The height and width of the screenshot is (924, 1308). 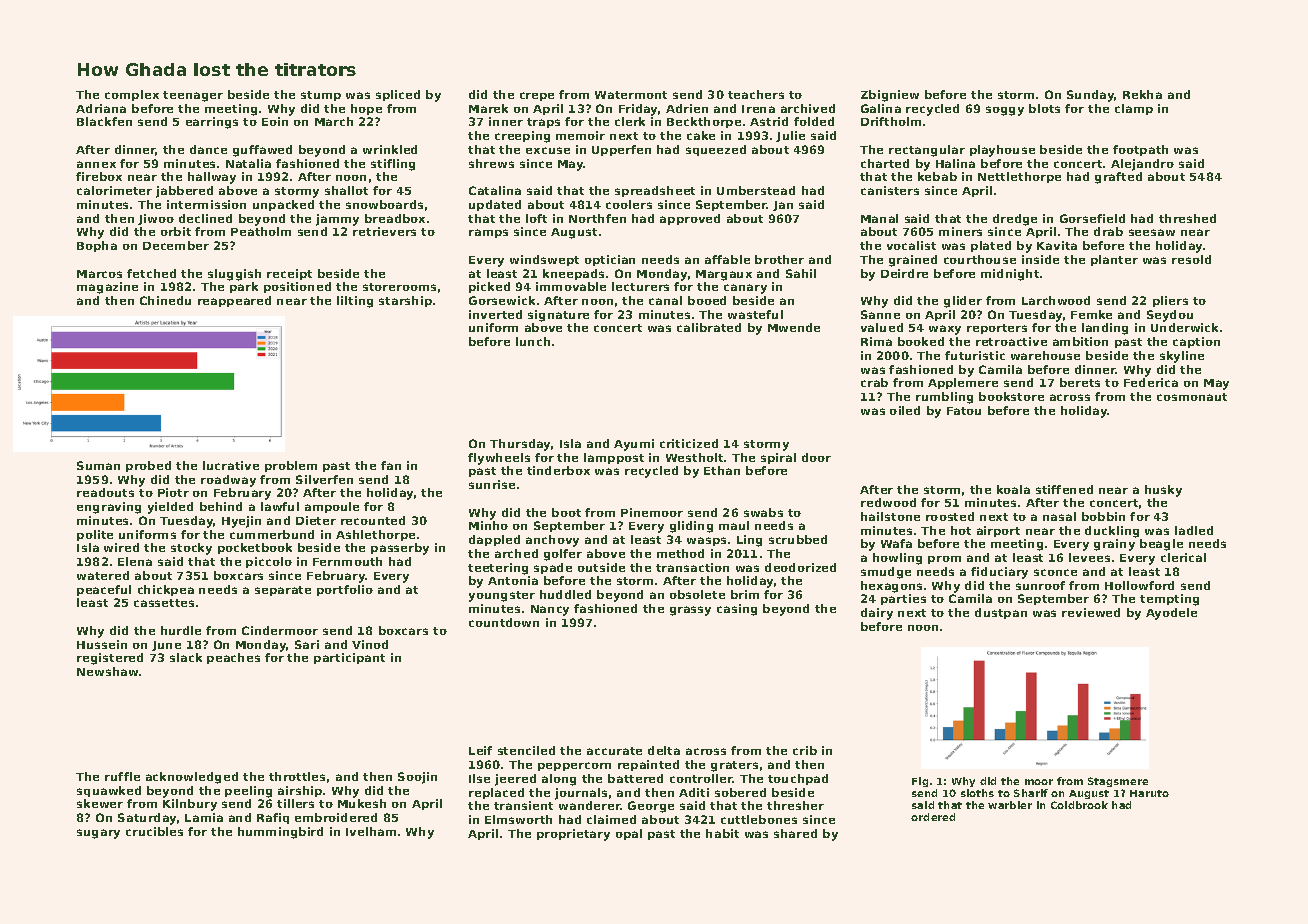 What do you see at coordinates (805, 750) in the screenshot?
I see `crib` at bounding box center [805, 750].
